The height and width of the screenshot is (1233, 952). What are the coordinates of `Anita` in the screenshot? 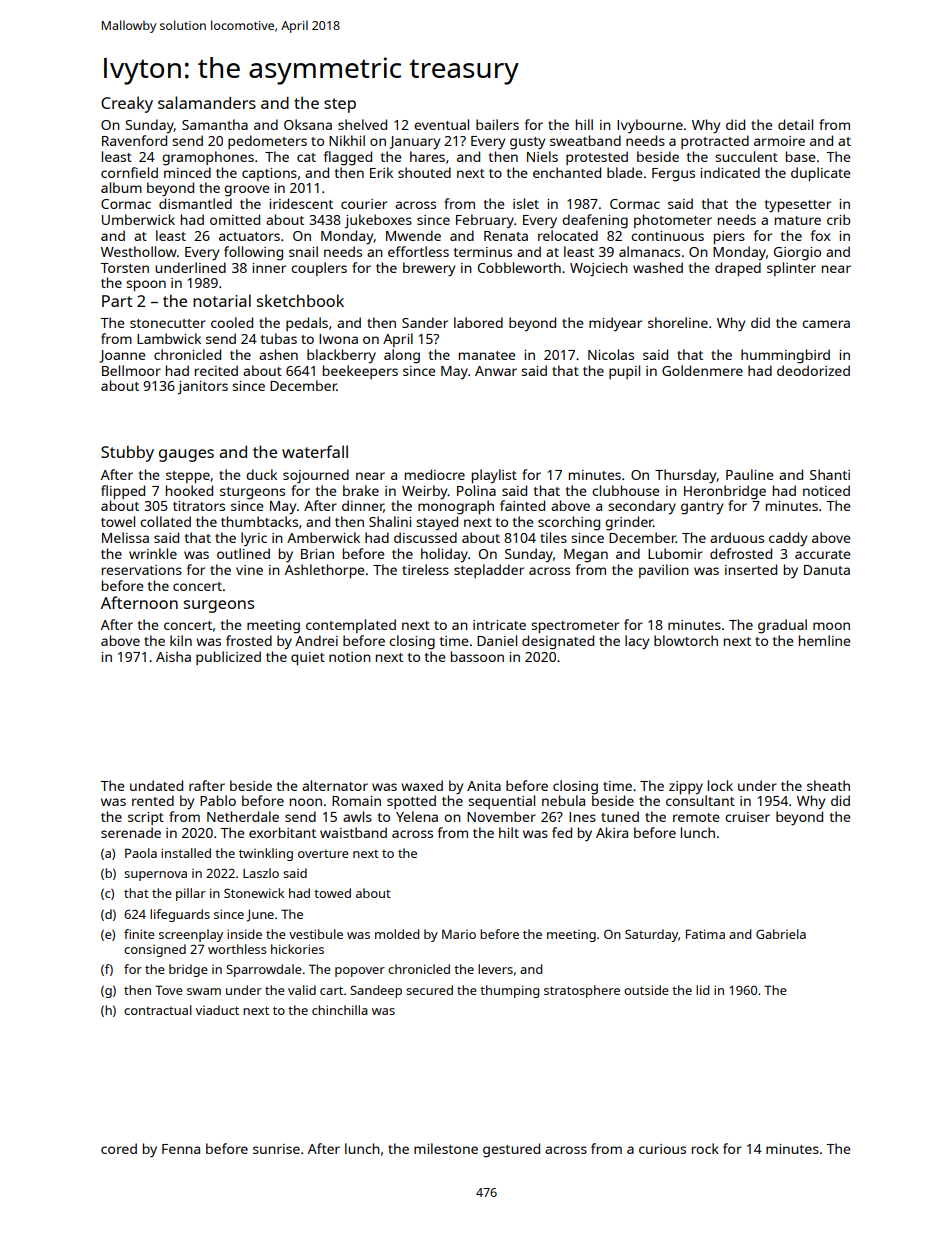 It's located at (484, 786).
